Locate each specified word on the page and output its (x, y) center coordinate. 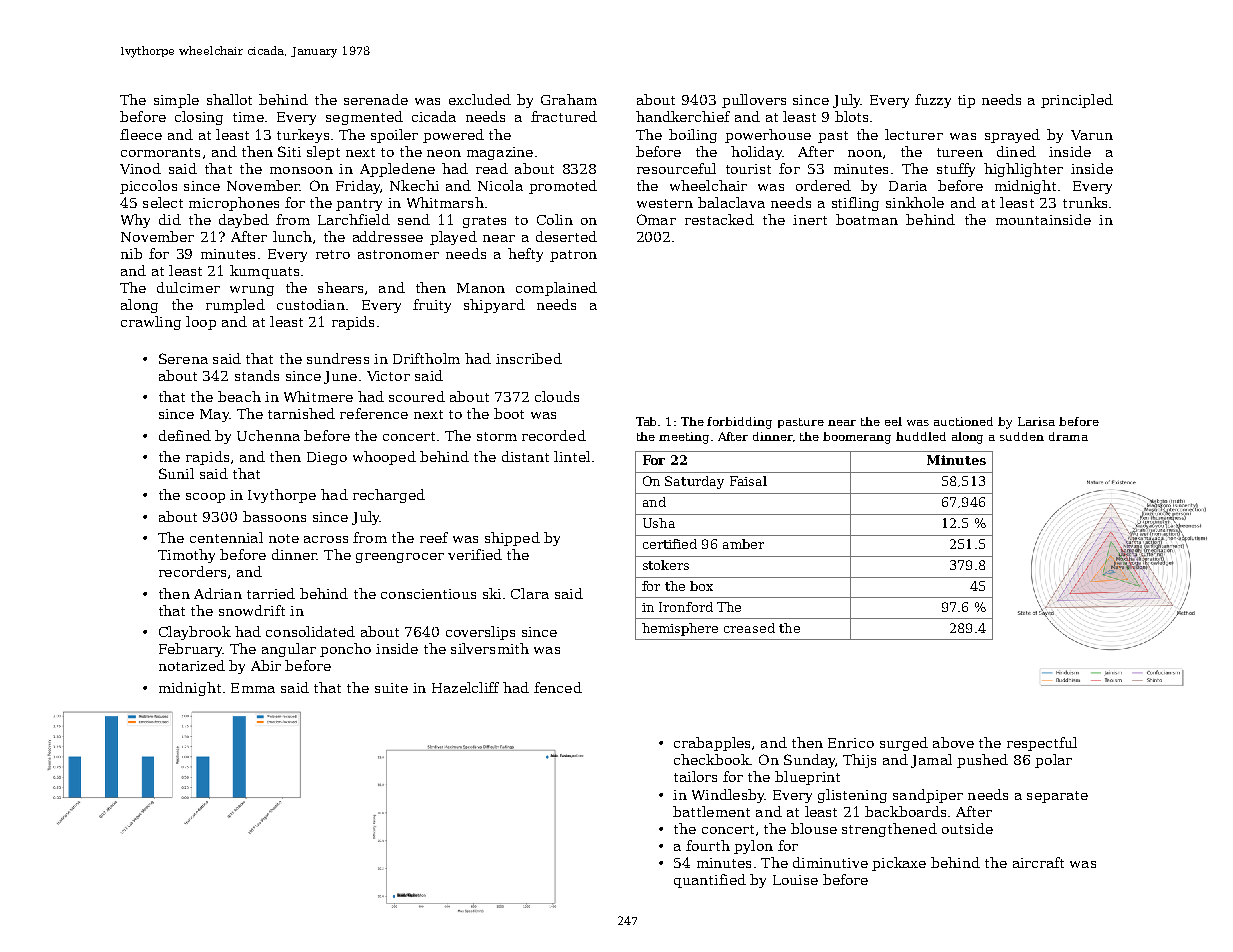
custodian (311, 304)
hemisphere (680, 629)
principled (1077, 101)
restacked (719, 219)
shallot (229, 99)
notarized (192, 665)
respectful (1042, 744)
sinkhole (915, 202)
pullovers (754, 101)
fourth (708, 845)
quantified (710, 881)
